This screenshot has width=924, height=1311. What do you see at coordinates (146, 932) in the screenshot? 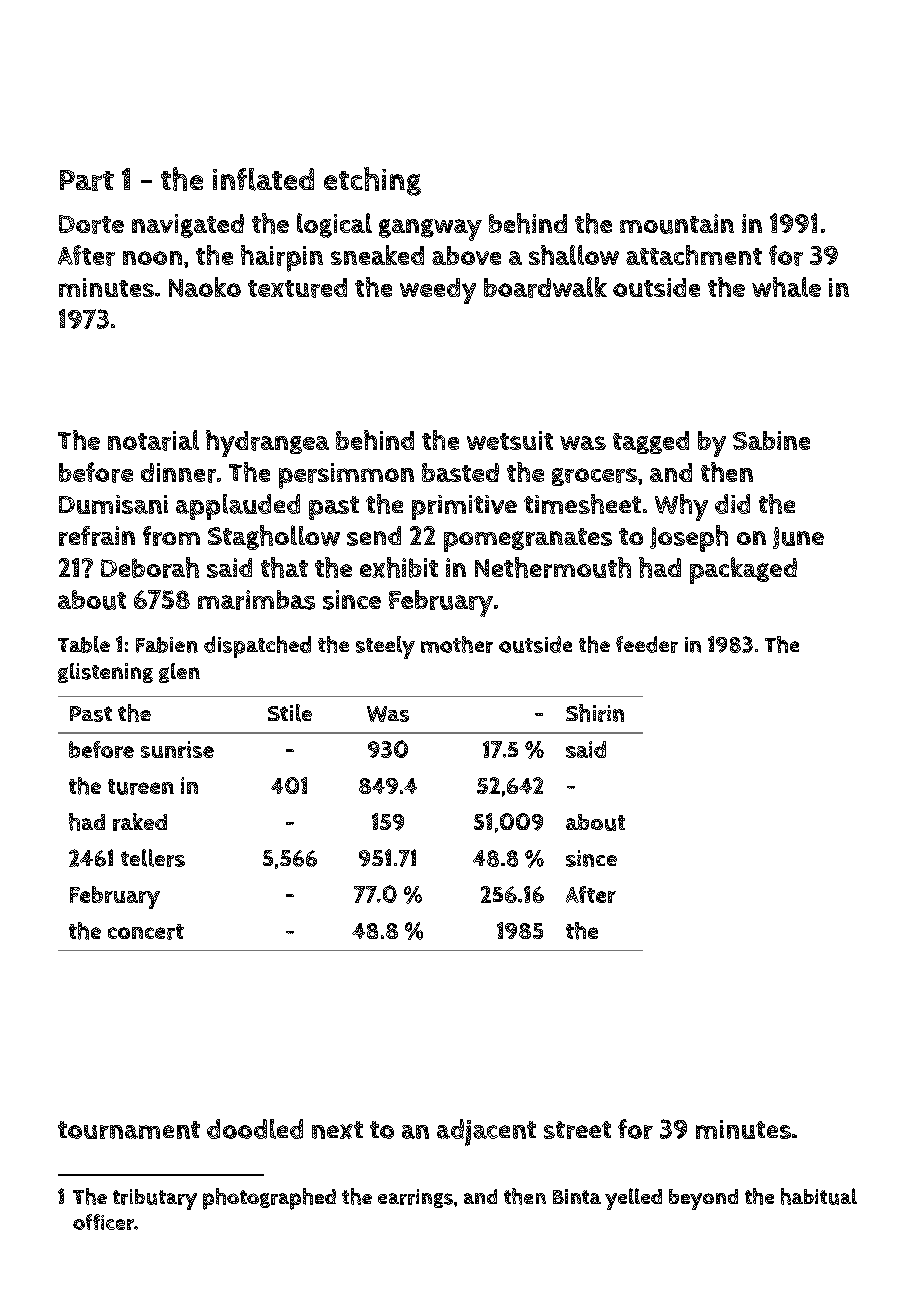
I see `concert` at bounding box center [146, 932].
